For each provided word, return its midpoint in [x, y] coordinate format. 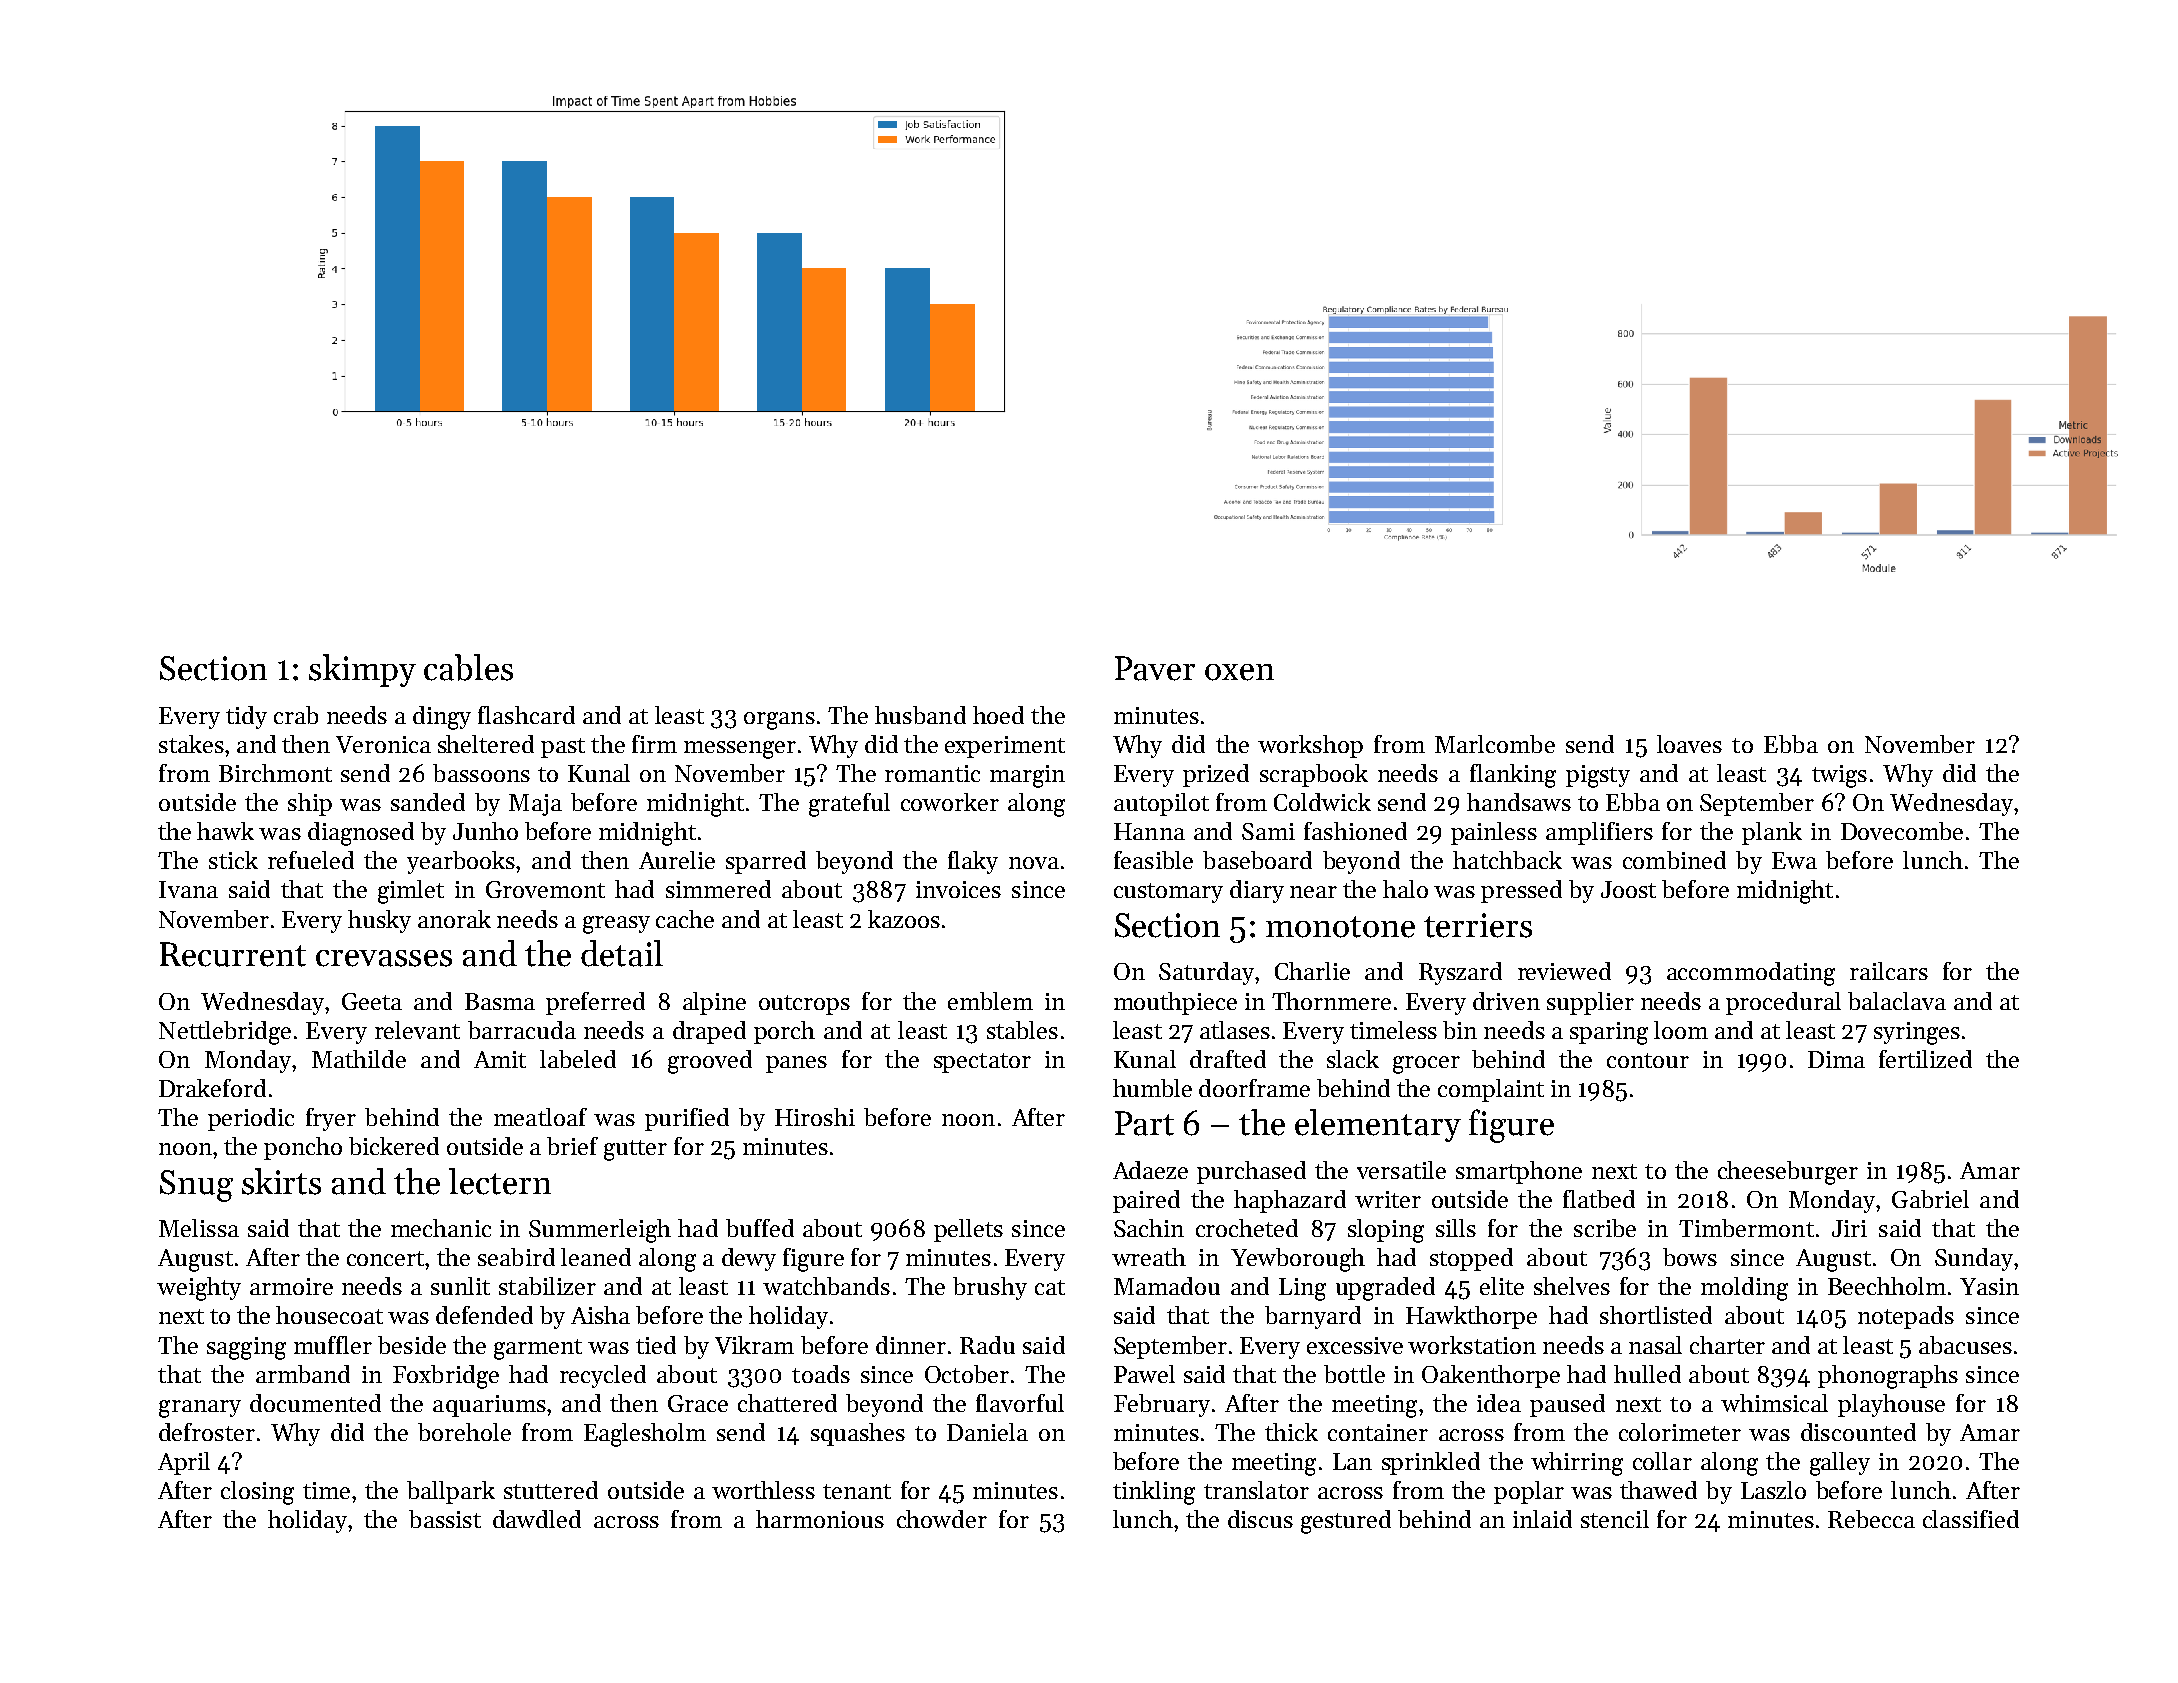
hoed [998, 715]
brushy [990, 1288]
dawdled [537, 1519]
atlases [1235, 1030]
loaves [1689, 744]
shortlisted [1656, 1315]
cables [468, 667]
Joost [1628, 889]
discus [1260, 1519]
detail [622, 953]
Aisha [600, 1315]
